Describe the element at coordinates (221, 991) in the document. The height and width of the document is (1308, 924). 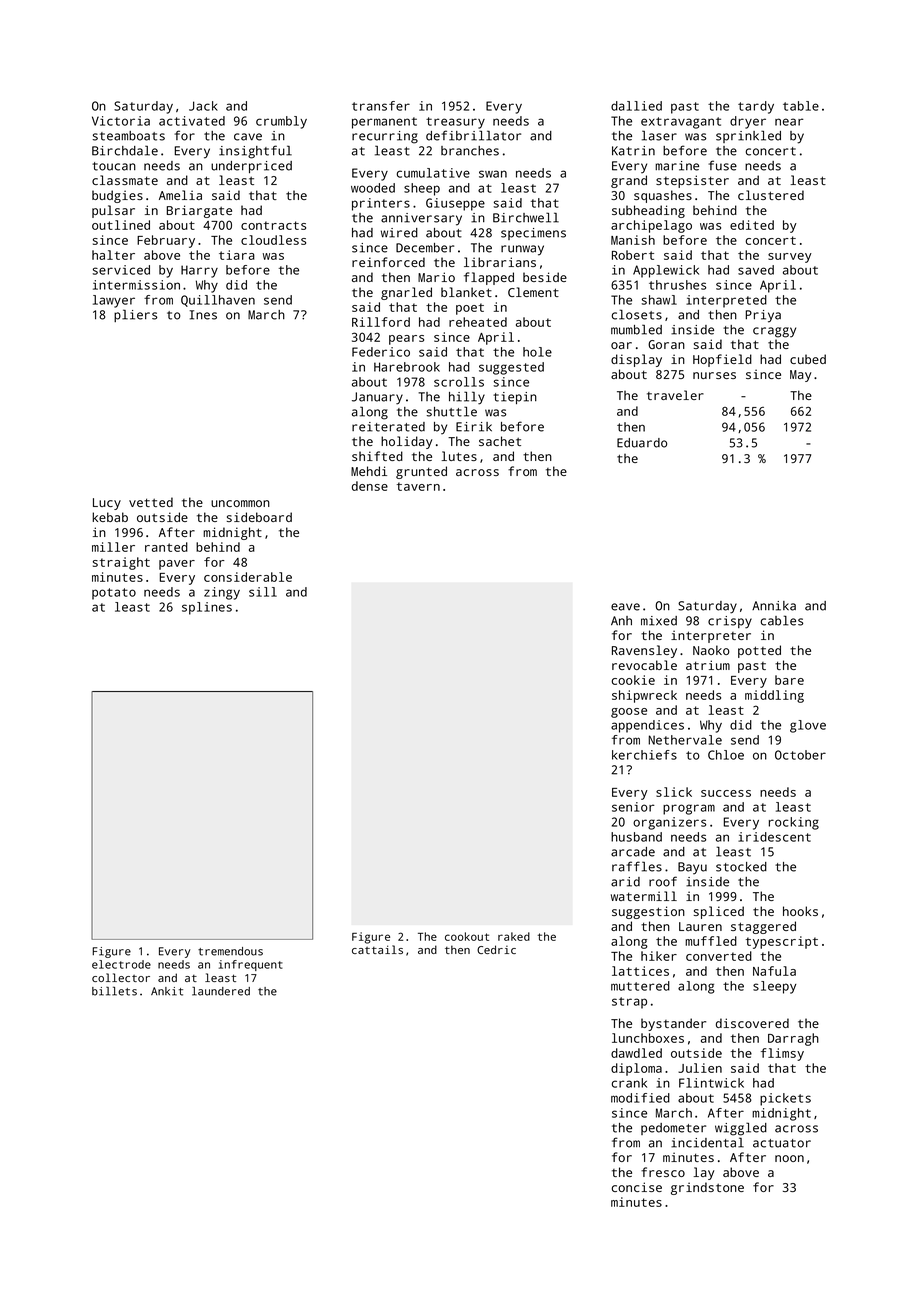
I see `laundered` at that location.
